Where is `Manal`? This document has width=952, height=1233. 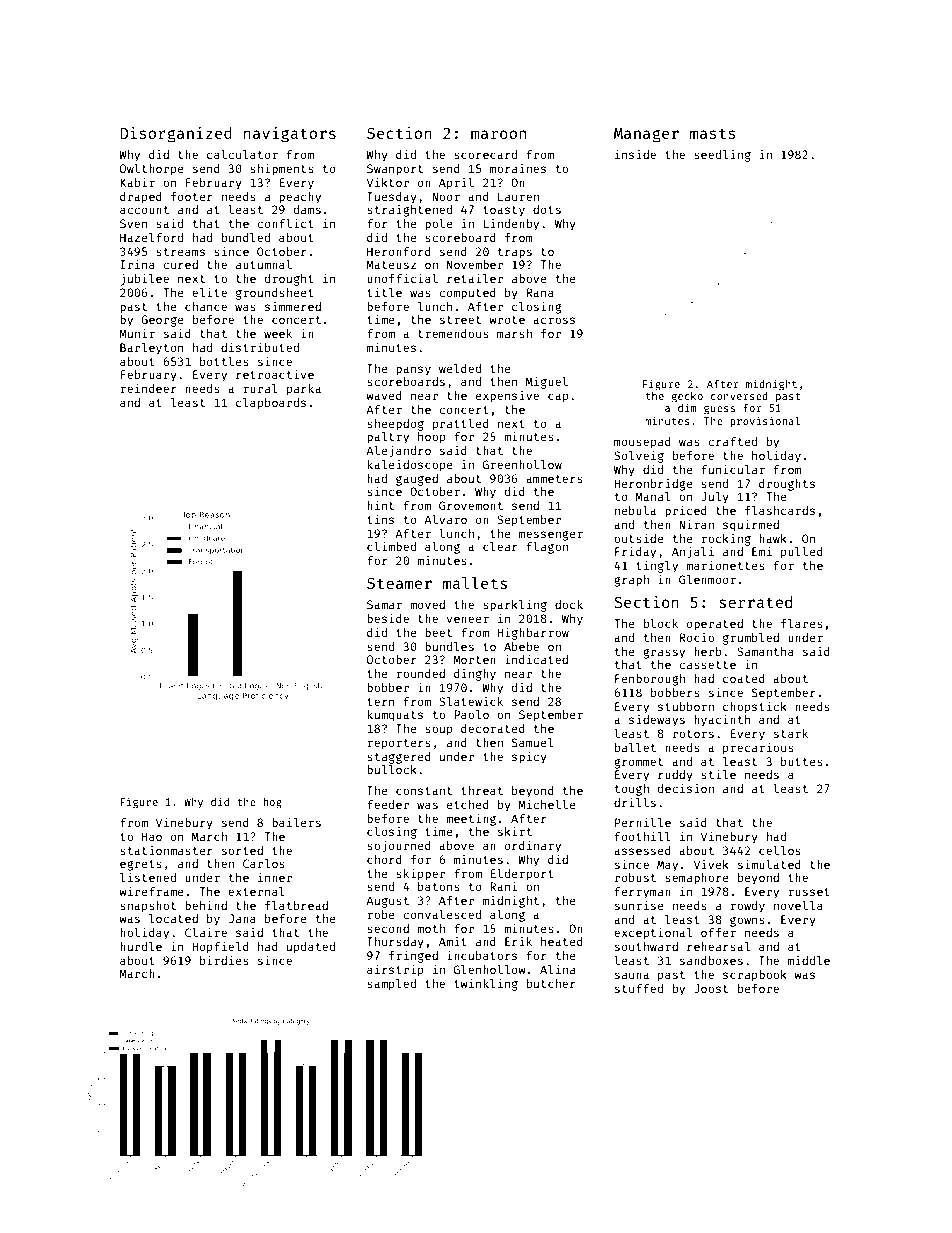 Manal is located at coordinates (653, 496).
